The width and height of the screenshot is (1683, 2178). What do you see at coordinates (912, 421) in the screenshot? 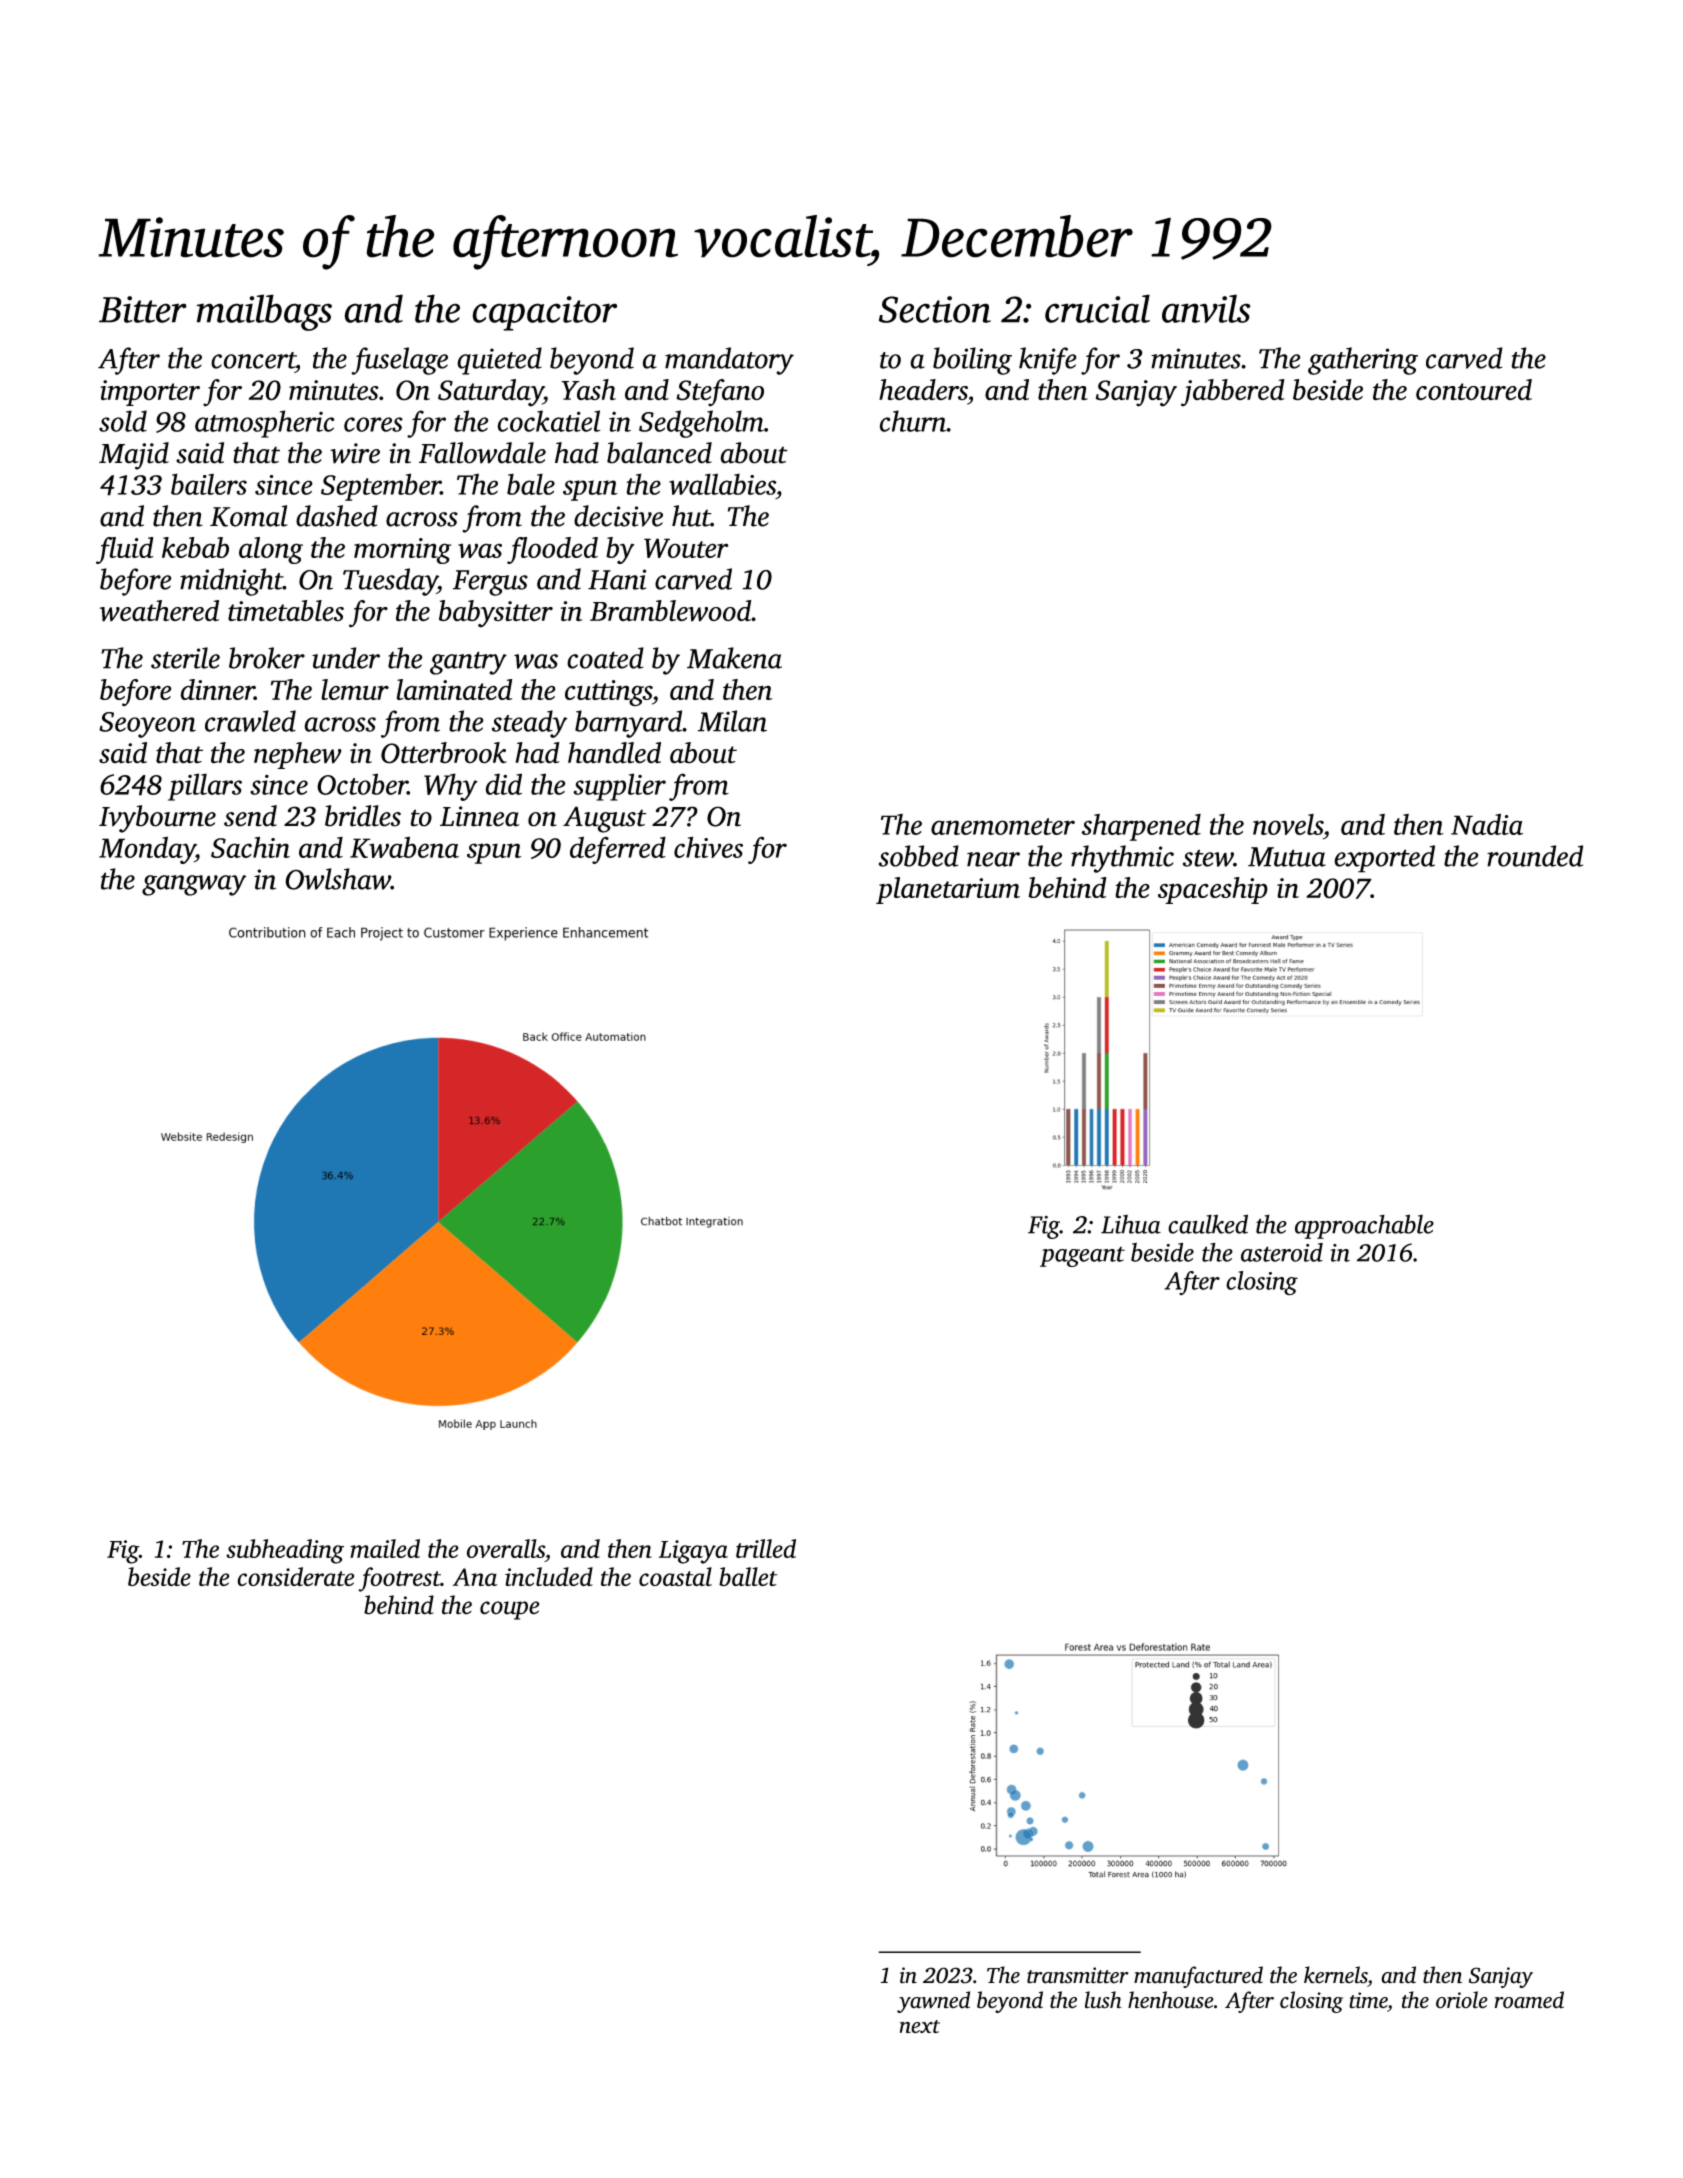
I see `churn` at bounding box center [912, 421].
